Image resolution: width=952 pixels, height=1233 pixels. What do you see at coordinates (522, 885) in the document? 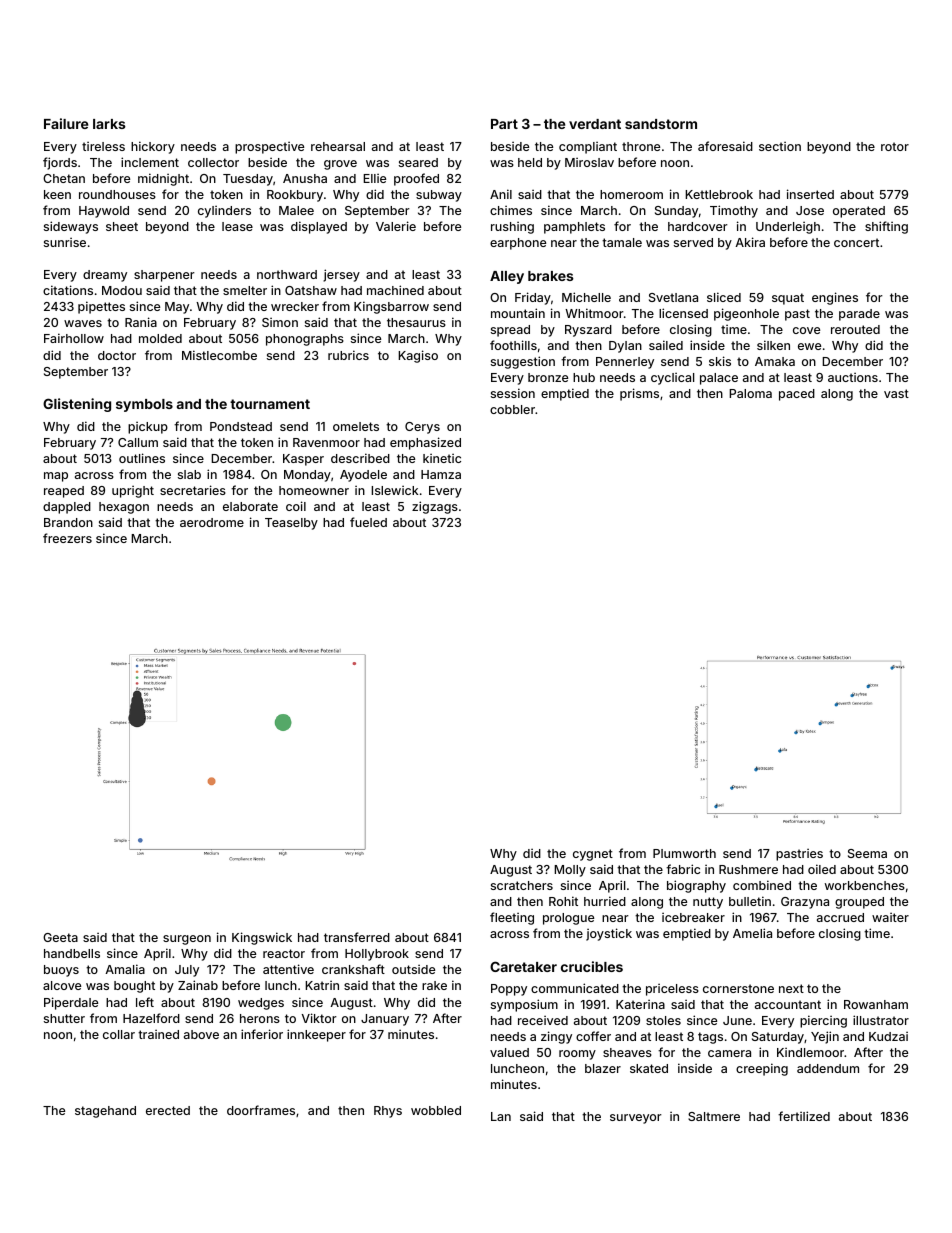
I see `scratchers` at bounding box center [522, 885].
